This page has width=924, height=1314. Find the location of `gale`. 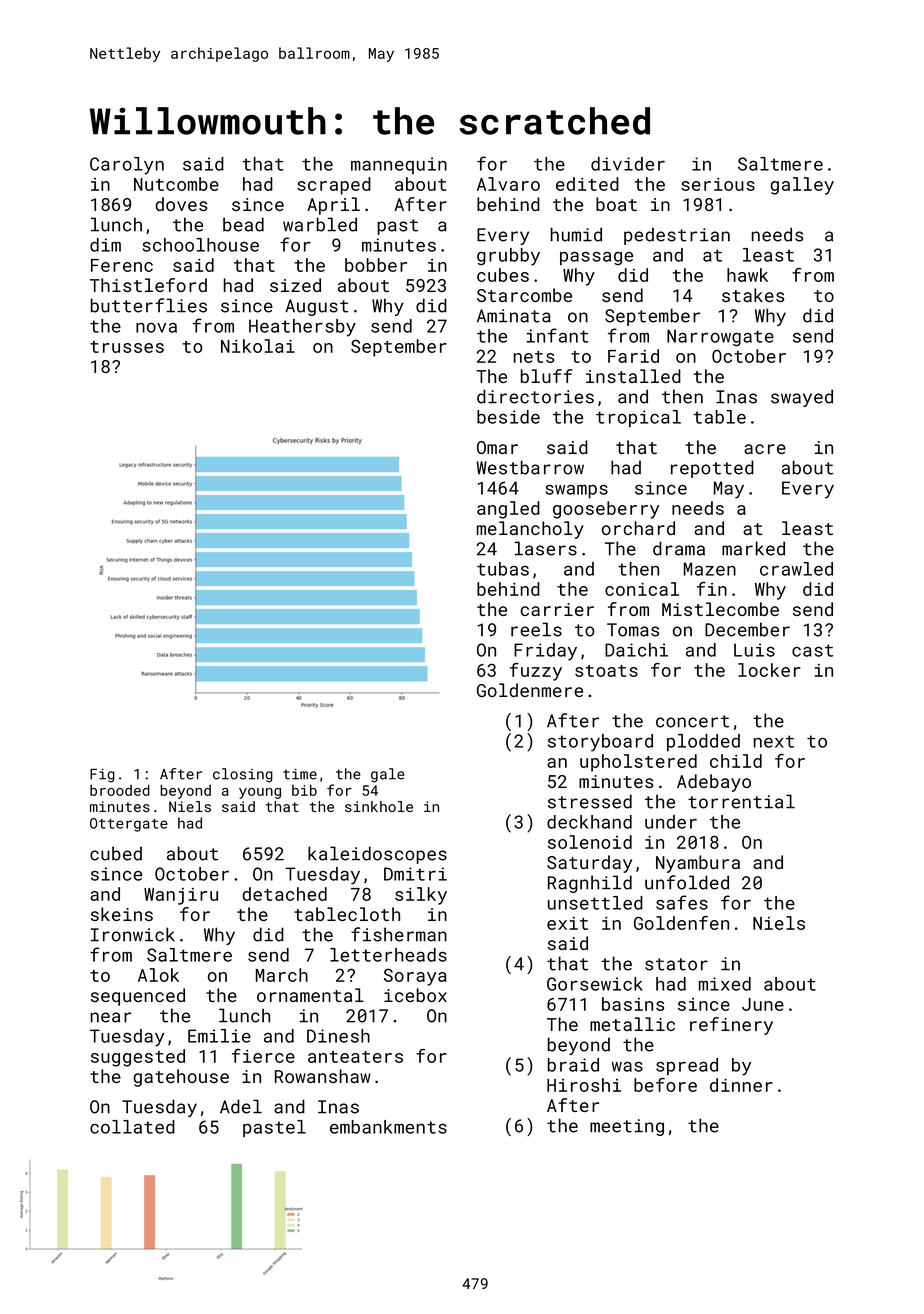

gale is located at coordinates (388, 775).
